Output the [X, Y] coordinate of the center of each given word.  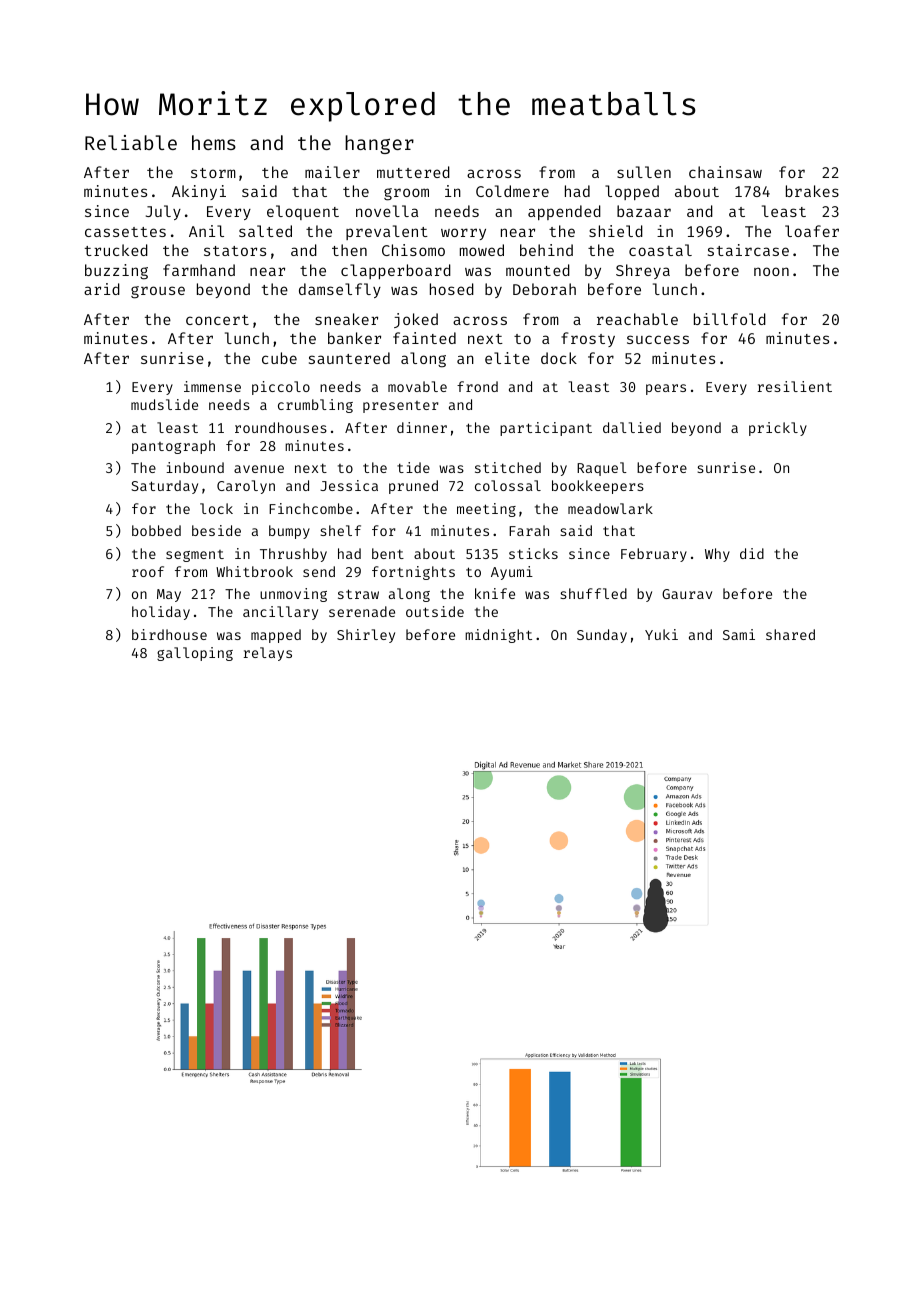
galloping [195, 654]
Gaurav [687, 594]
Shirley [366, 636]
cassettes [125, 232]
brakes [812, 191]
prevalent [387, 232]
